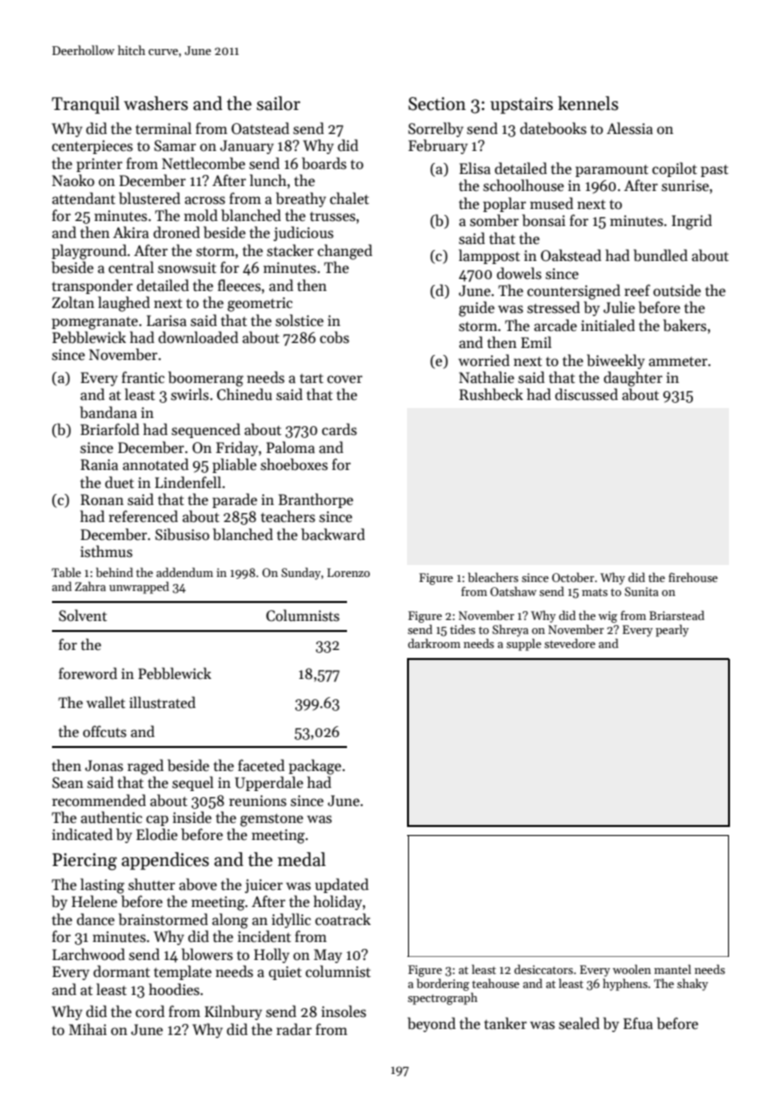 The width and height of the image is (781, 1108). Describe the element at coordinates (437, 104) in the image. I see `Section` at that location.
